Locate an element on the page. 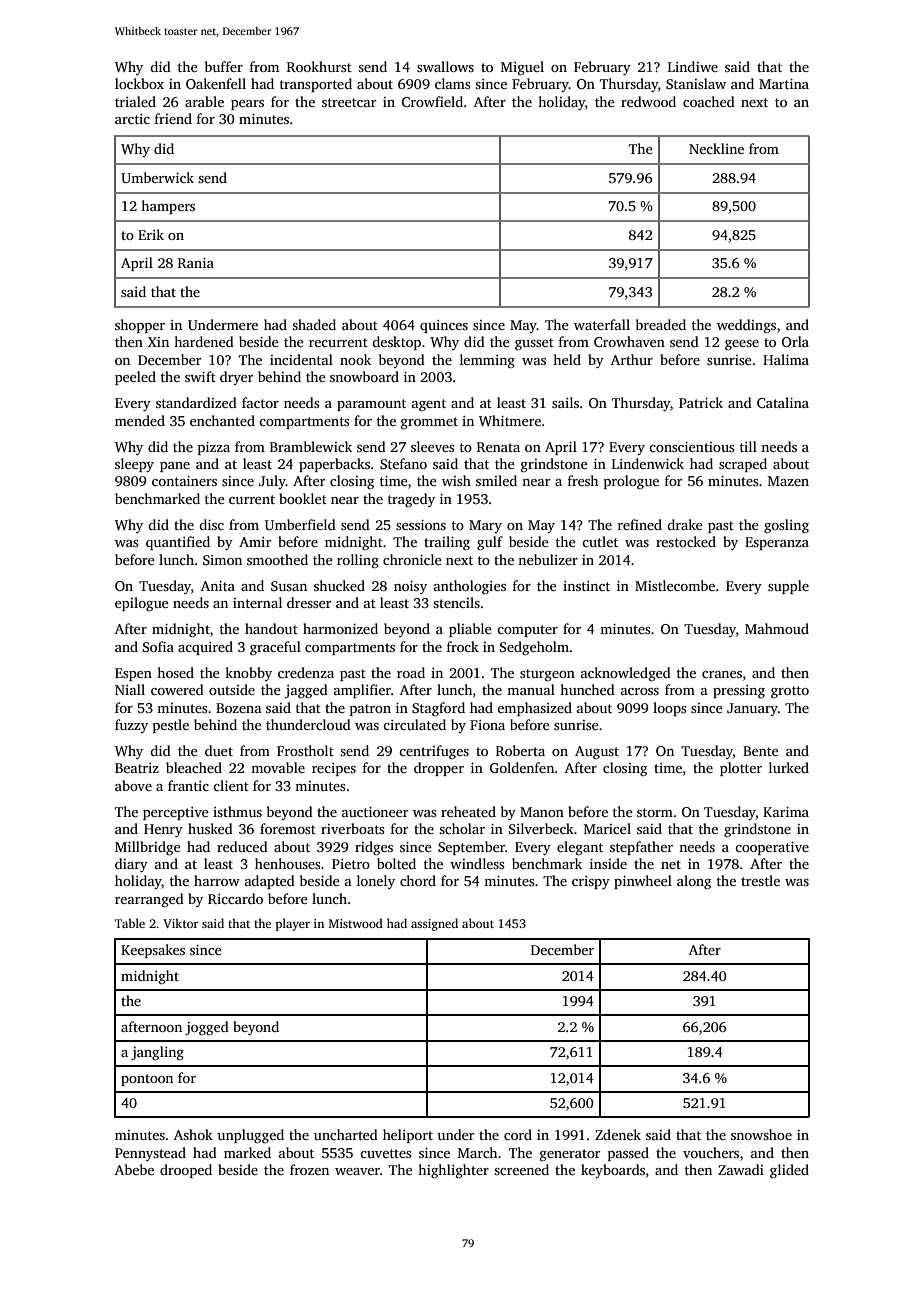 This page has width=924, height=1308. assigned is located at coordinates (434, 924).
